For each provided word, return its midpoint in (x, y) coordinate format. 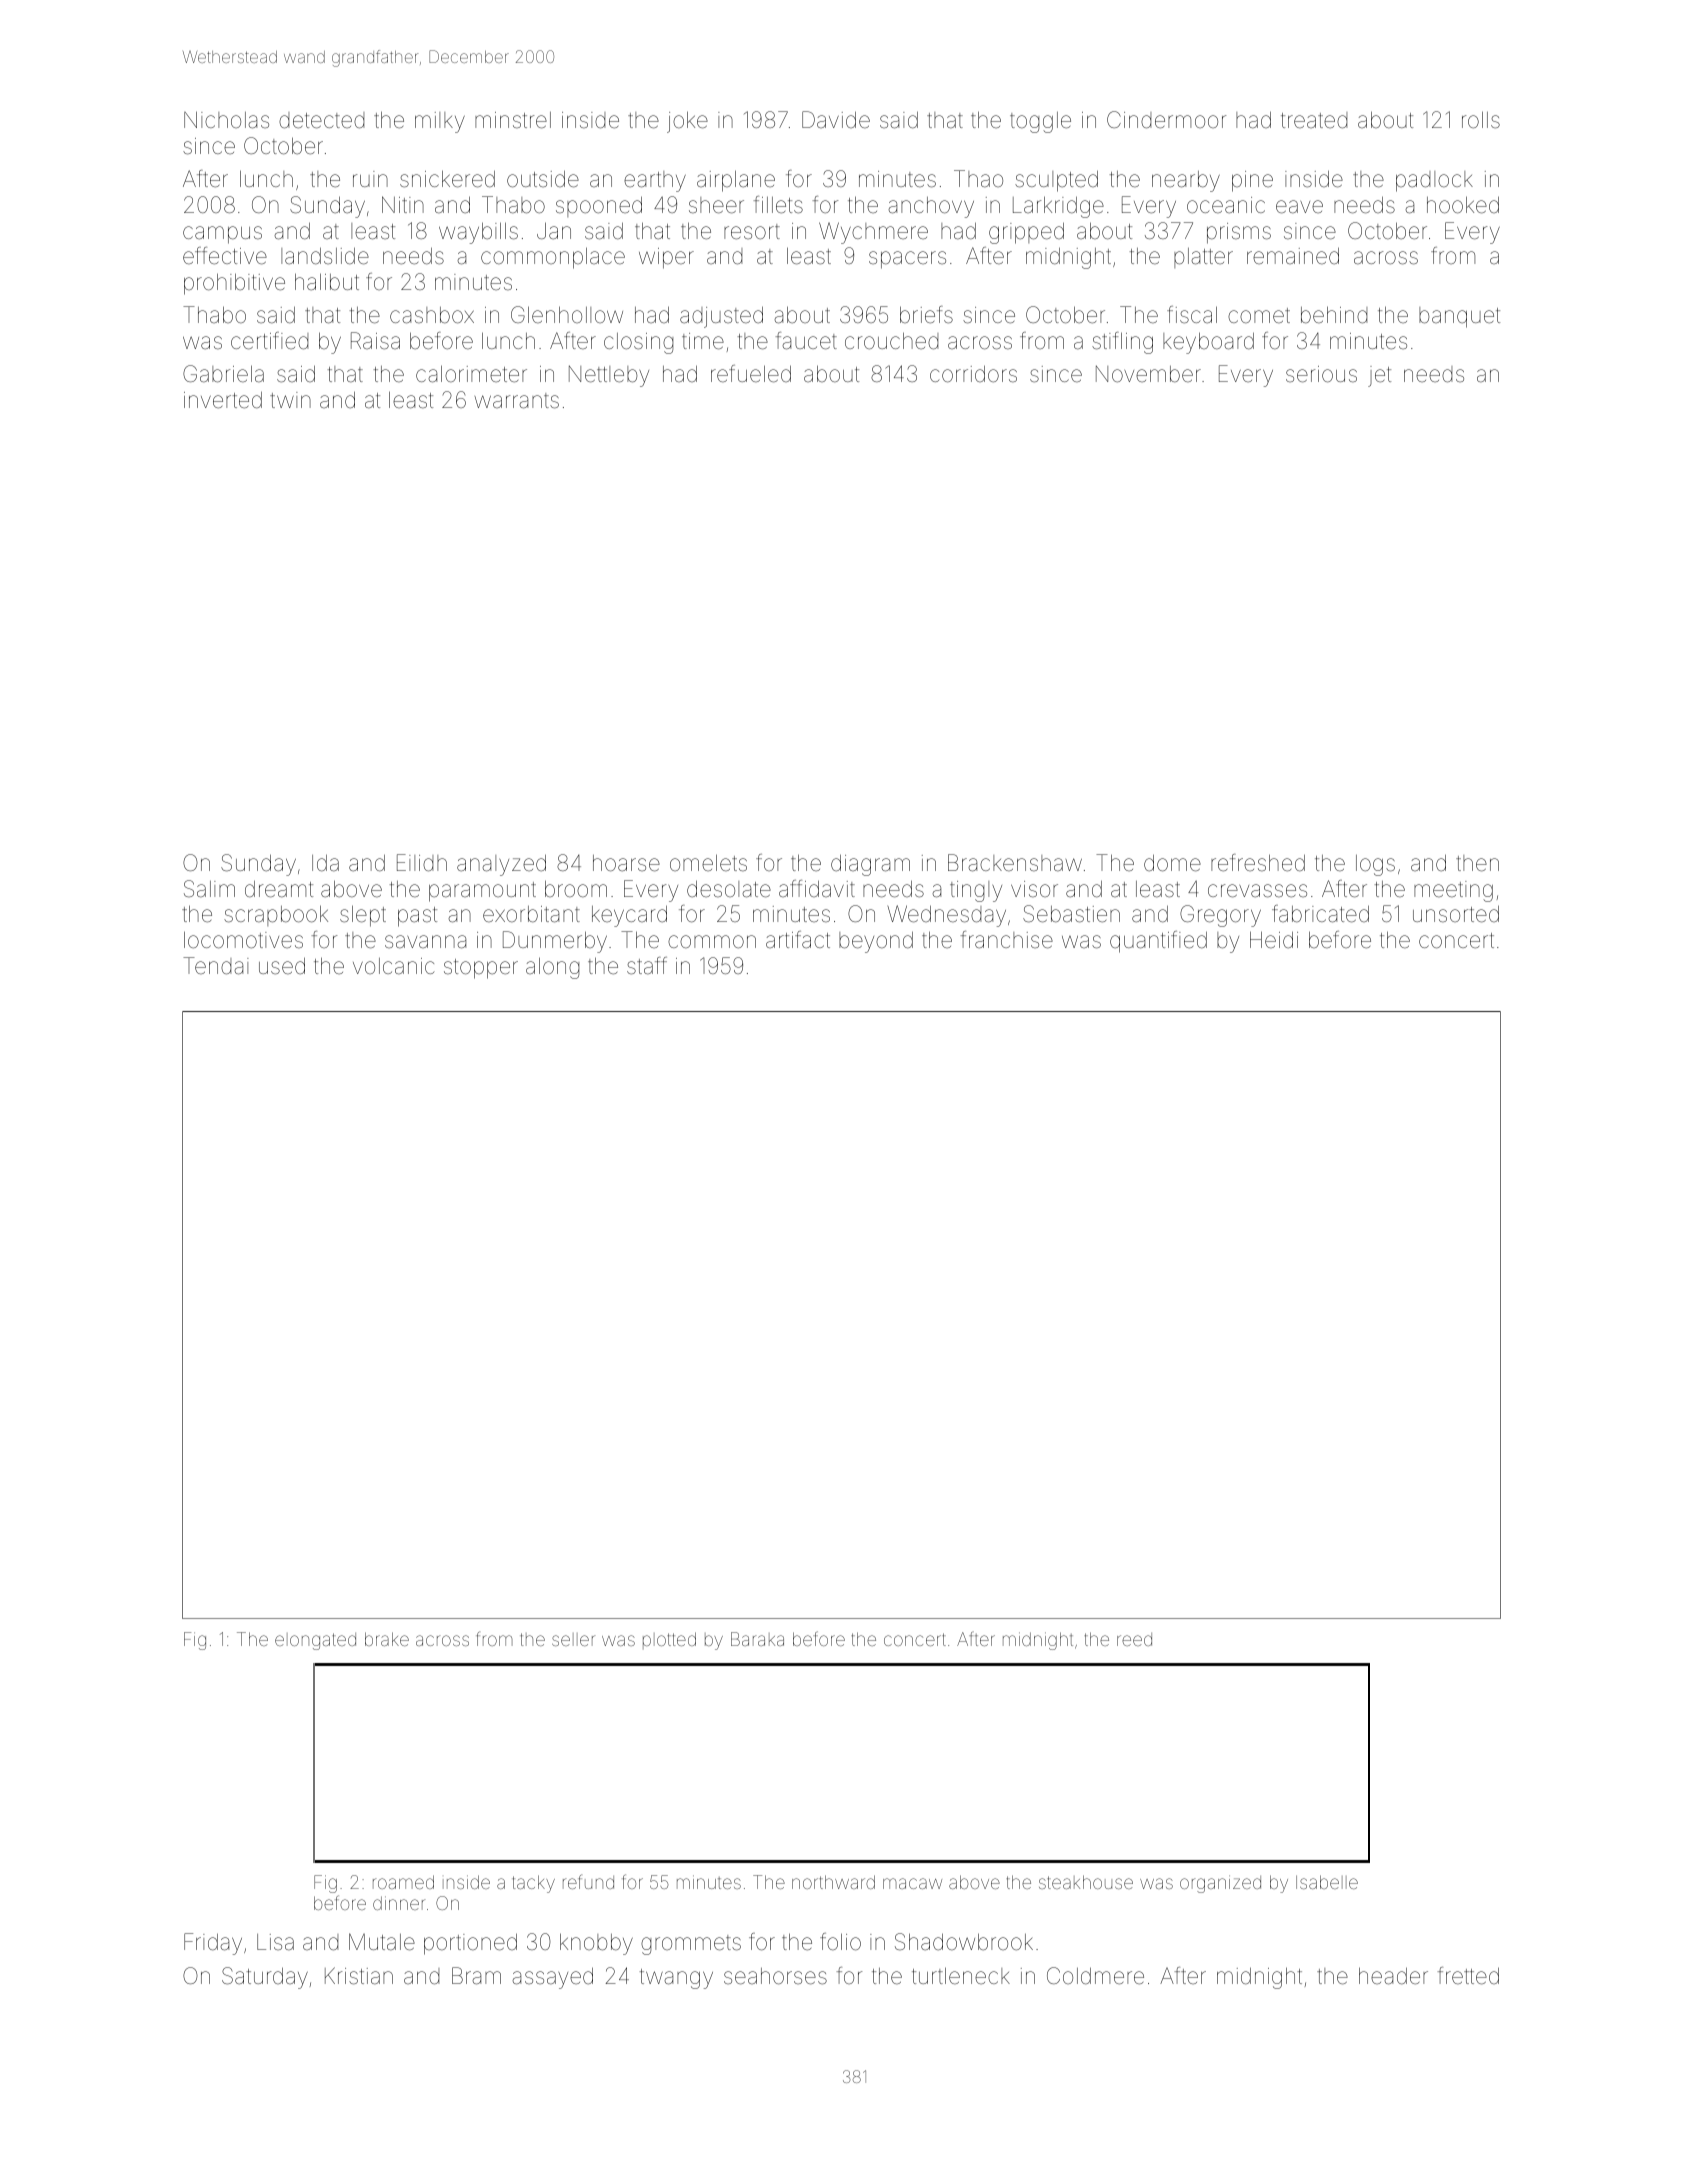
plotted (669, 1640)
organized (1220, 1884)
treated (1314, 120)
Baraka (757, 1639)
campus (222, 235)
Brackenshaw (1015, 863)
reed (1134, 1639)
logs (1375, 865)
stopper (481, 969)
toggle (1040, 122)
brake (387, 1639)
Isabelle (1327, 1882)
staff (647, 966)
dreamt (279, 889)
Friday (213, 1944)
